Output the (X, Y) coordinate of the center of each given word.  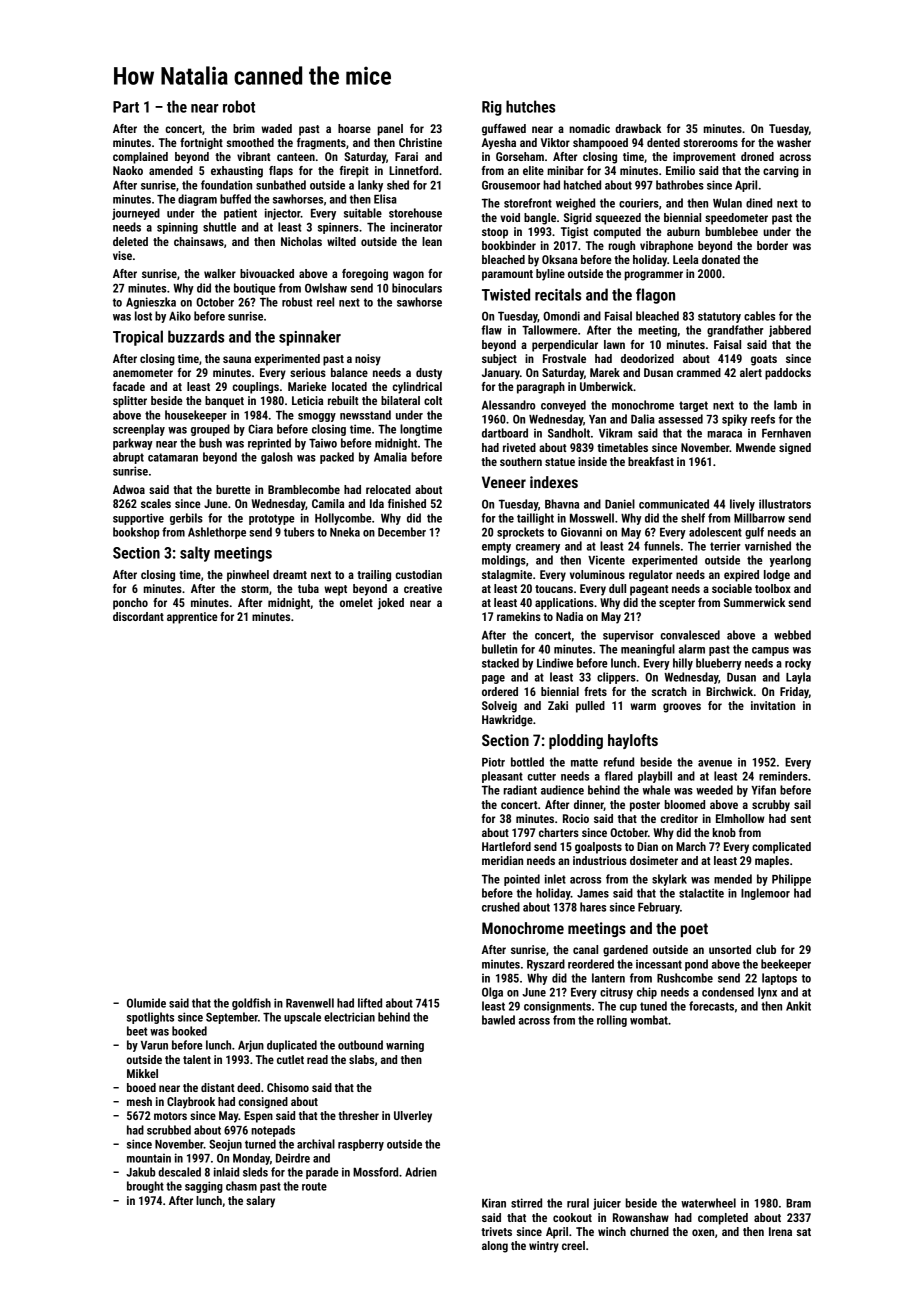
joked (391, 604)
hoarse (354, 128)
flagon (655, 296)
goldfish (251, 1004)
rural (578, 1203)
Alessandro (508, 405)
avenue (715, 763)
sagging (204, 1187)
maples (772, 862)
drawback (638, 128)
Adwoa (129, 489)
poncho (130, 604)
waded (276, 128)
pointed (522, 880)
